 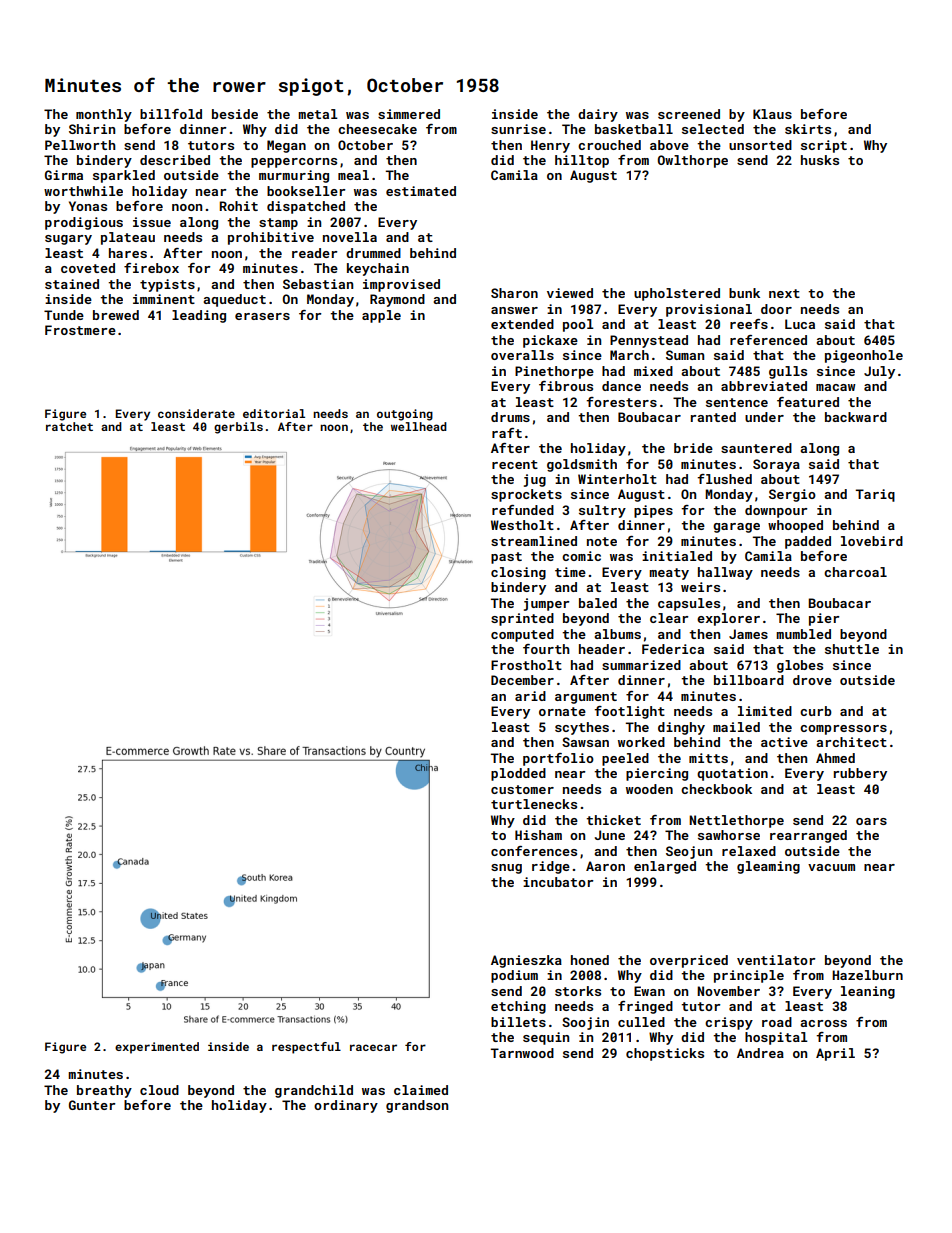 I want to click on ordinary, so click(x=346, y=1106).
